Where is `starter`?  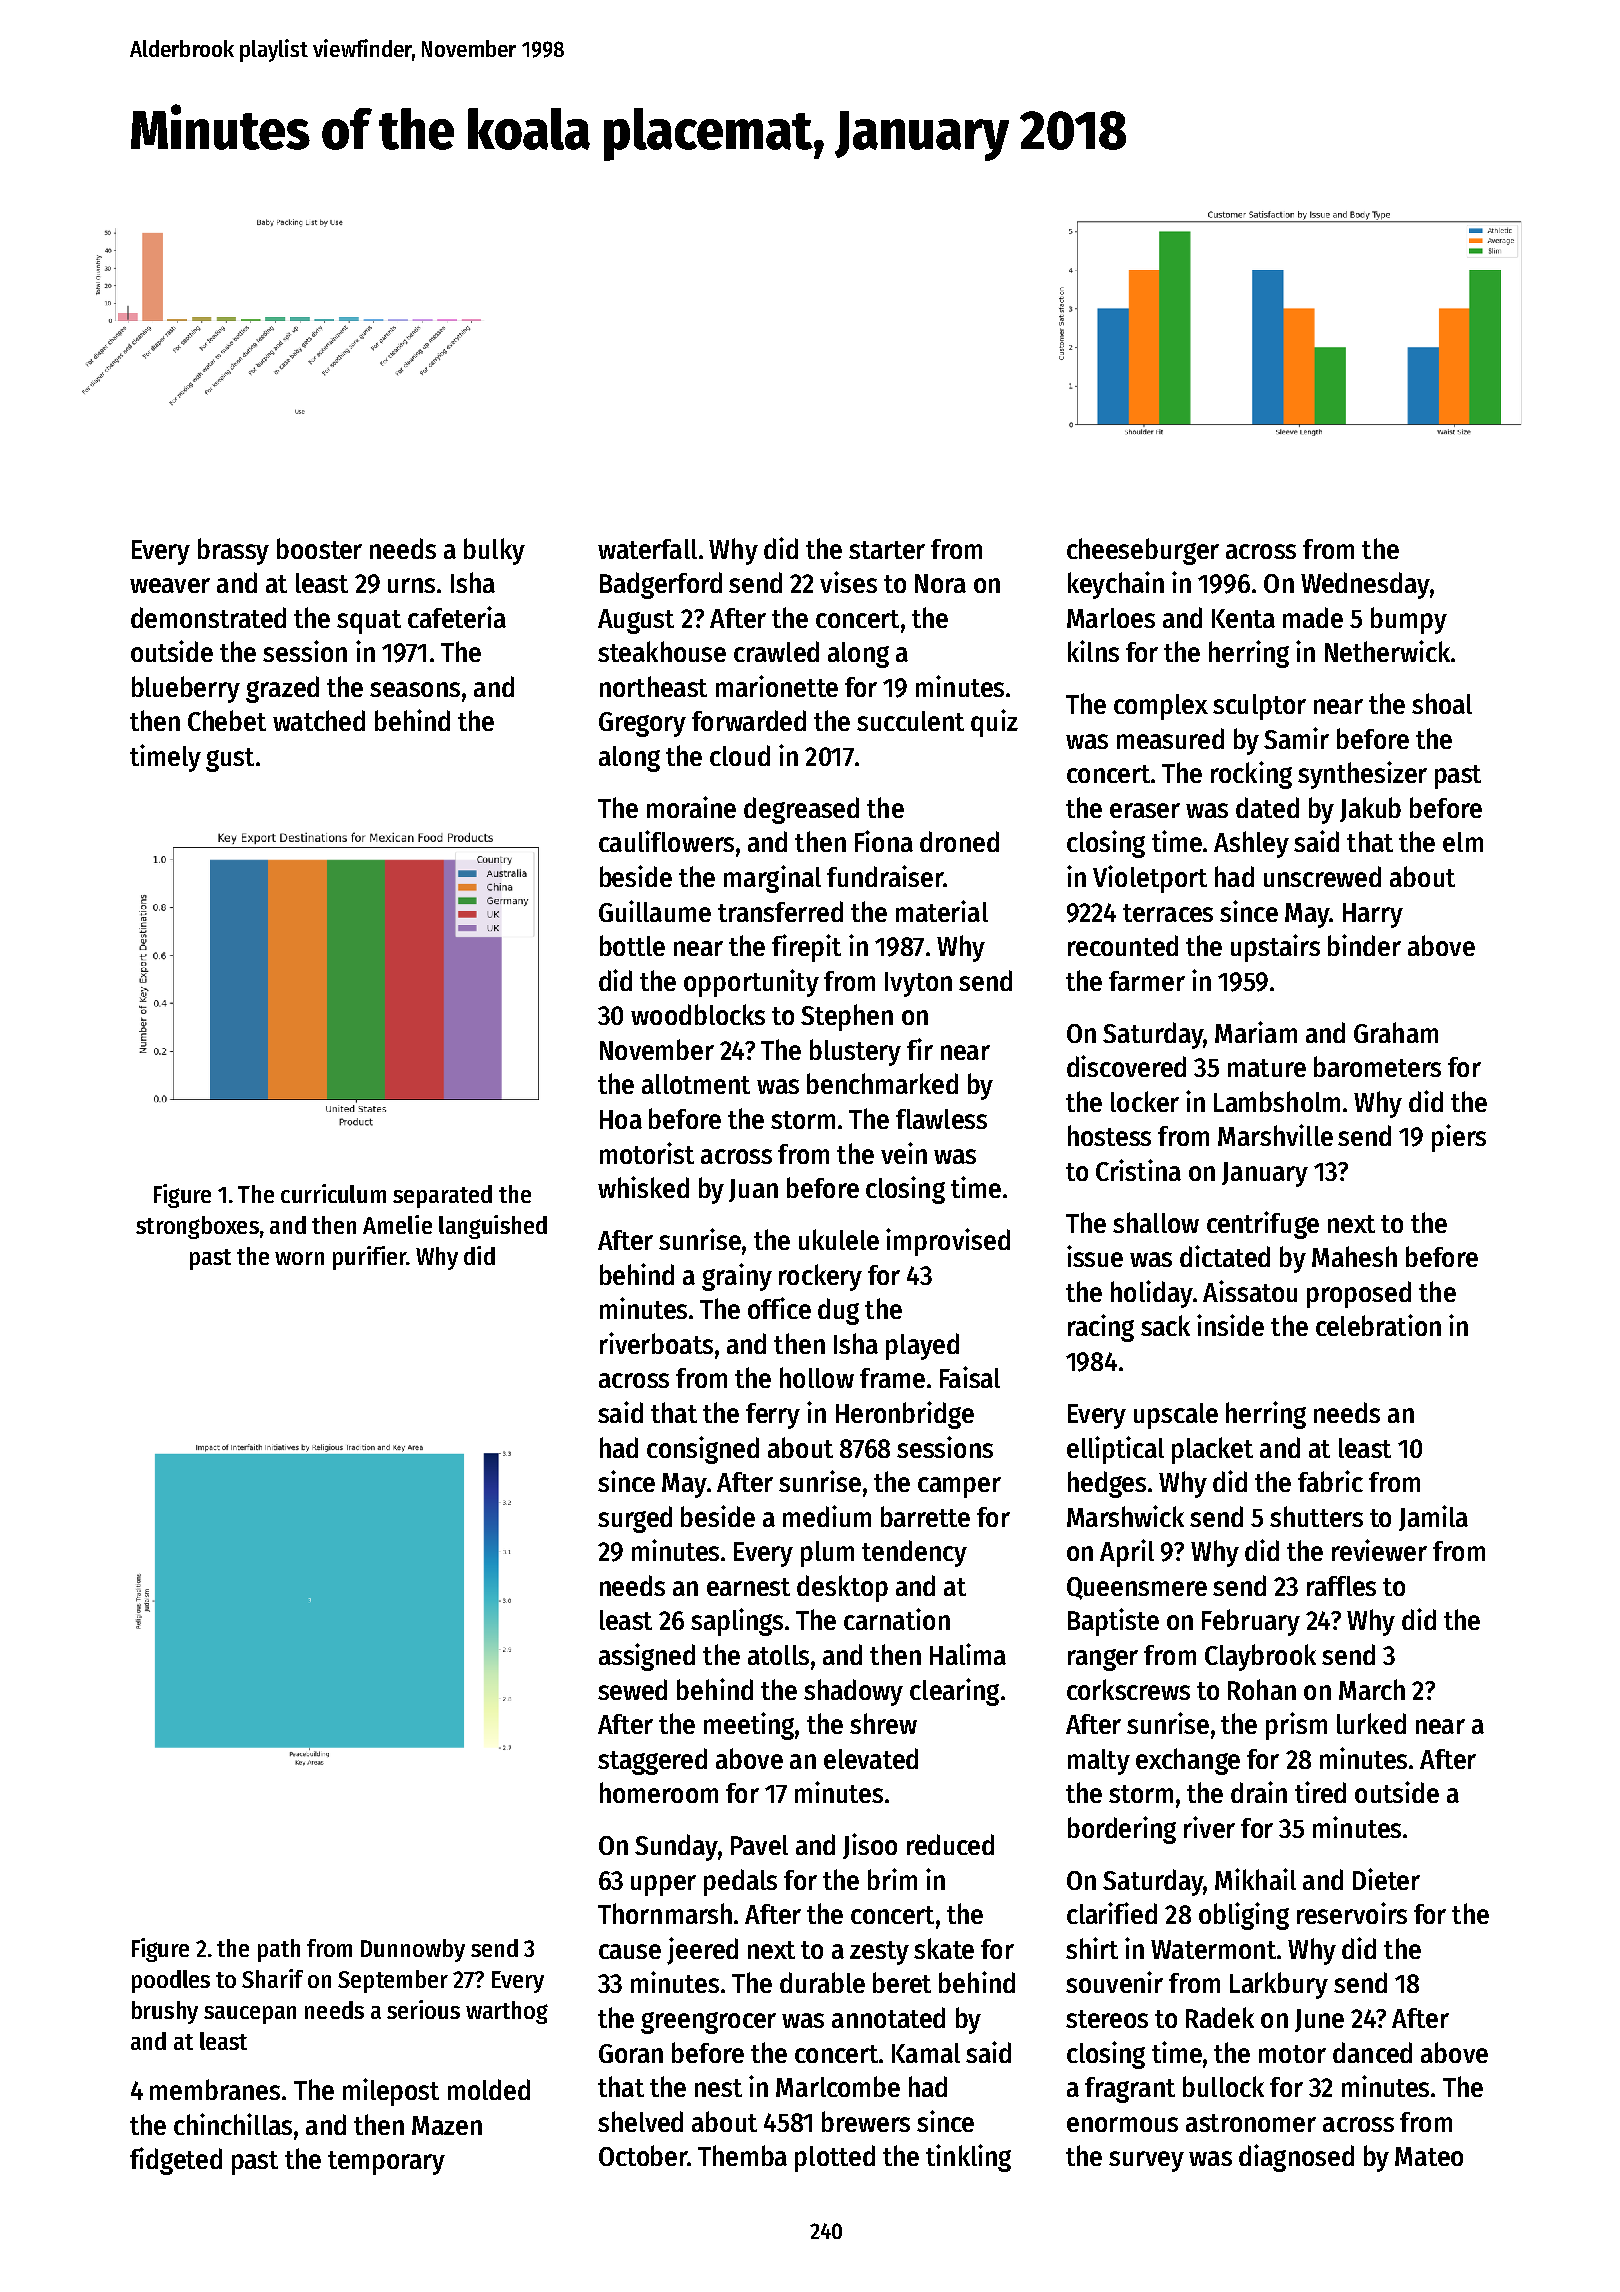 starter is located at coordinates (887, 550).
